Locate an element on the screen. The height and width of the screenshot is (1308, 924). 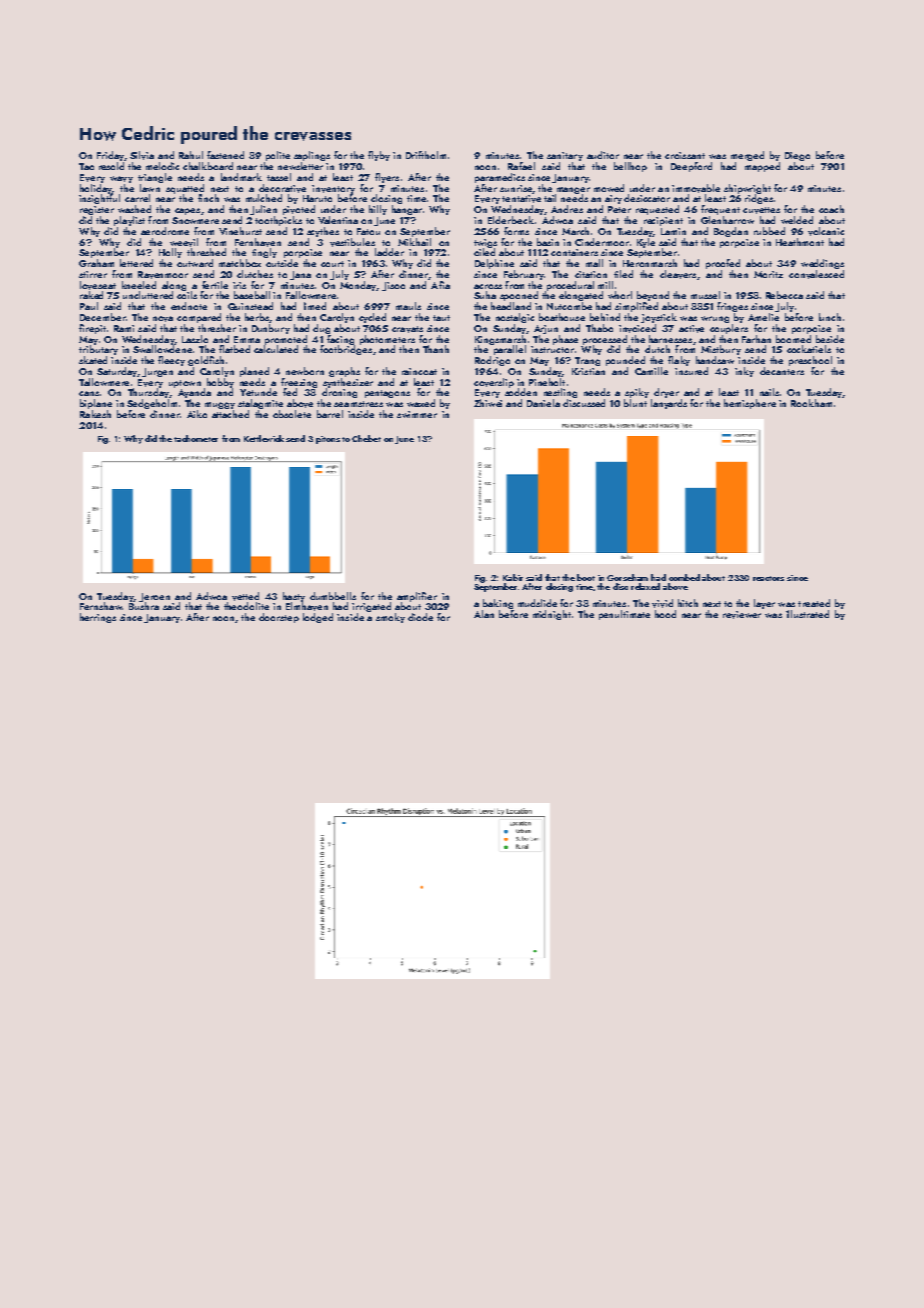
bellhop is located at coordinates (630, 167).
